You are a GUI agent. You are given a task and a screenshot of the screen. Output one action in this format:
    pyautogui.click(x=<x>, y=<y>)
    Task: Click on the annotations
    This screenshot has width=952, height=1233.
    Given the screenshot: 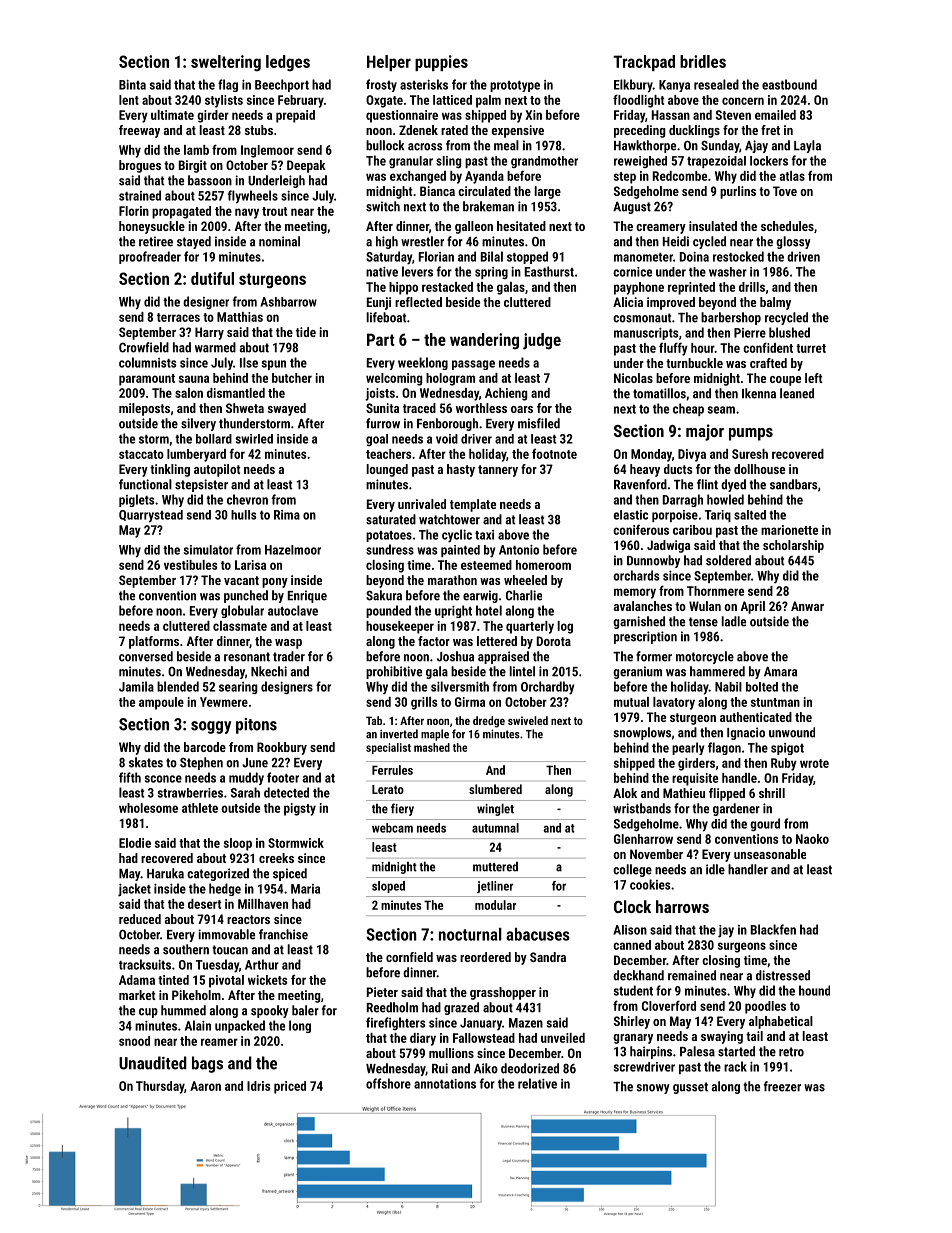 What is the action you would take?
    pyautogui.click(x=445, y=1084)
